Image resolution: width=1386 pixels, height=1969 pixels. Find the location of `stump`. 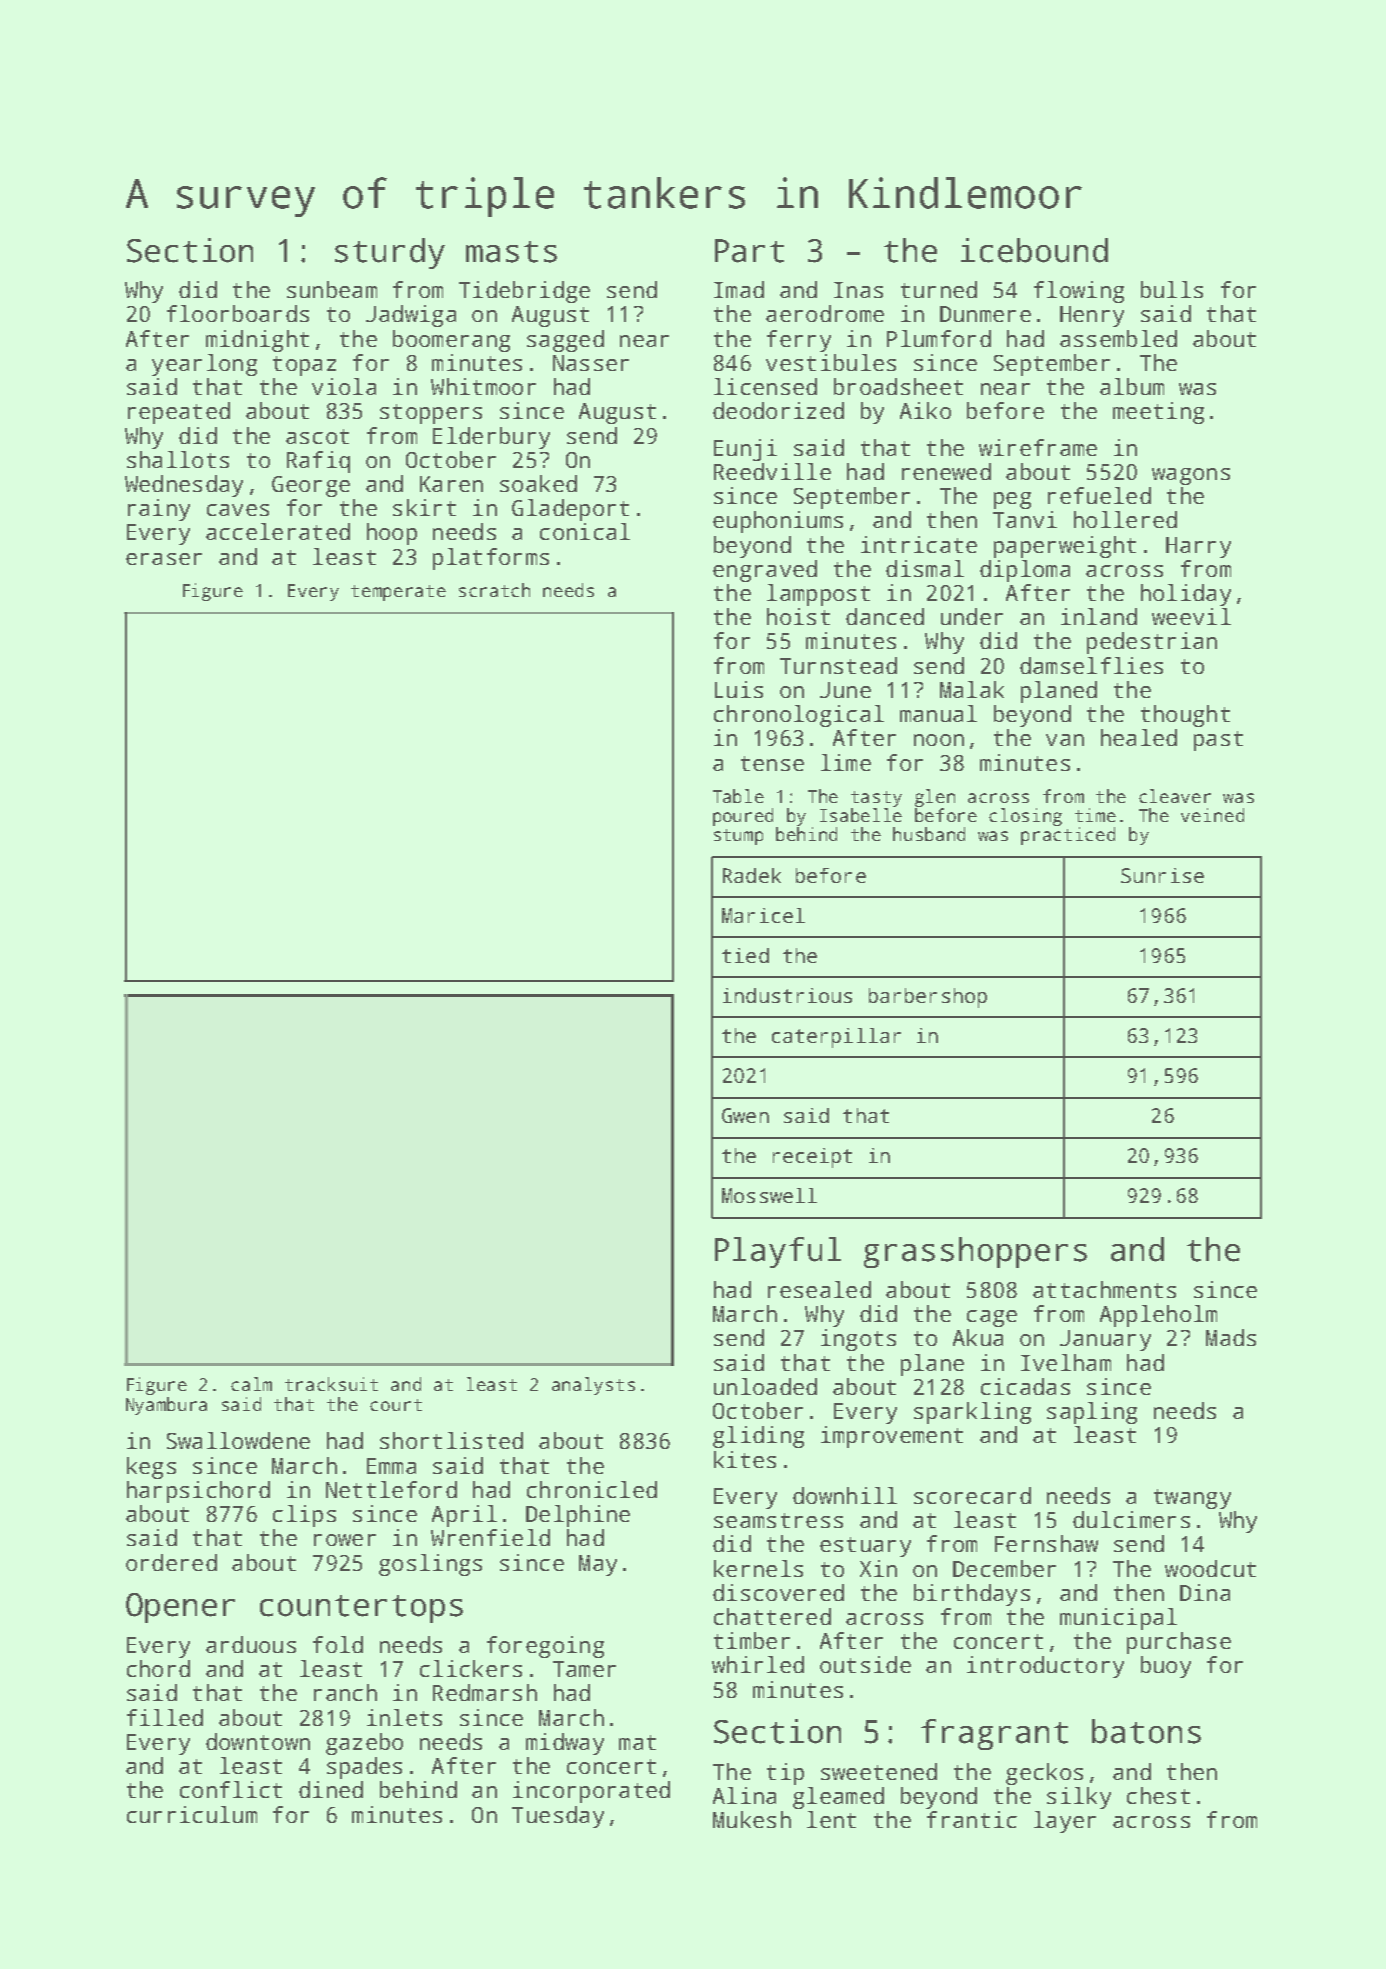

stump is located at coordinates (738, 837).
